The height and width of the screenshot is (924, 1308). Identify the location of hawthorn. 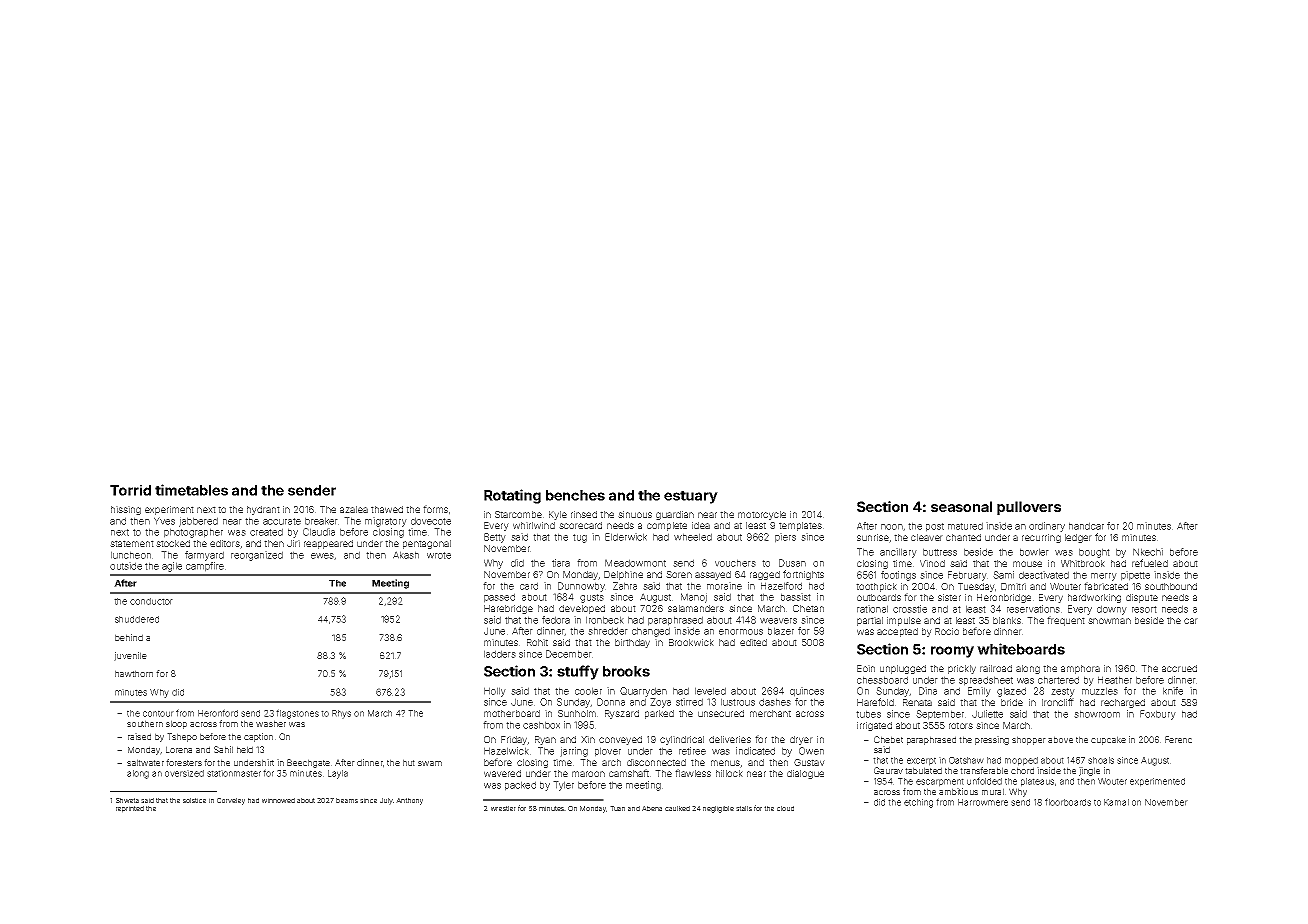
(134, 673).
